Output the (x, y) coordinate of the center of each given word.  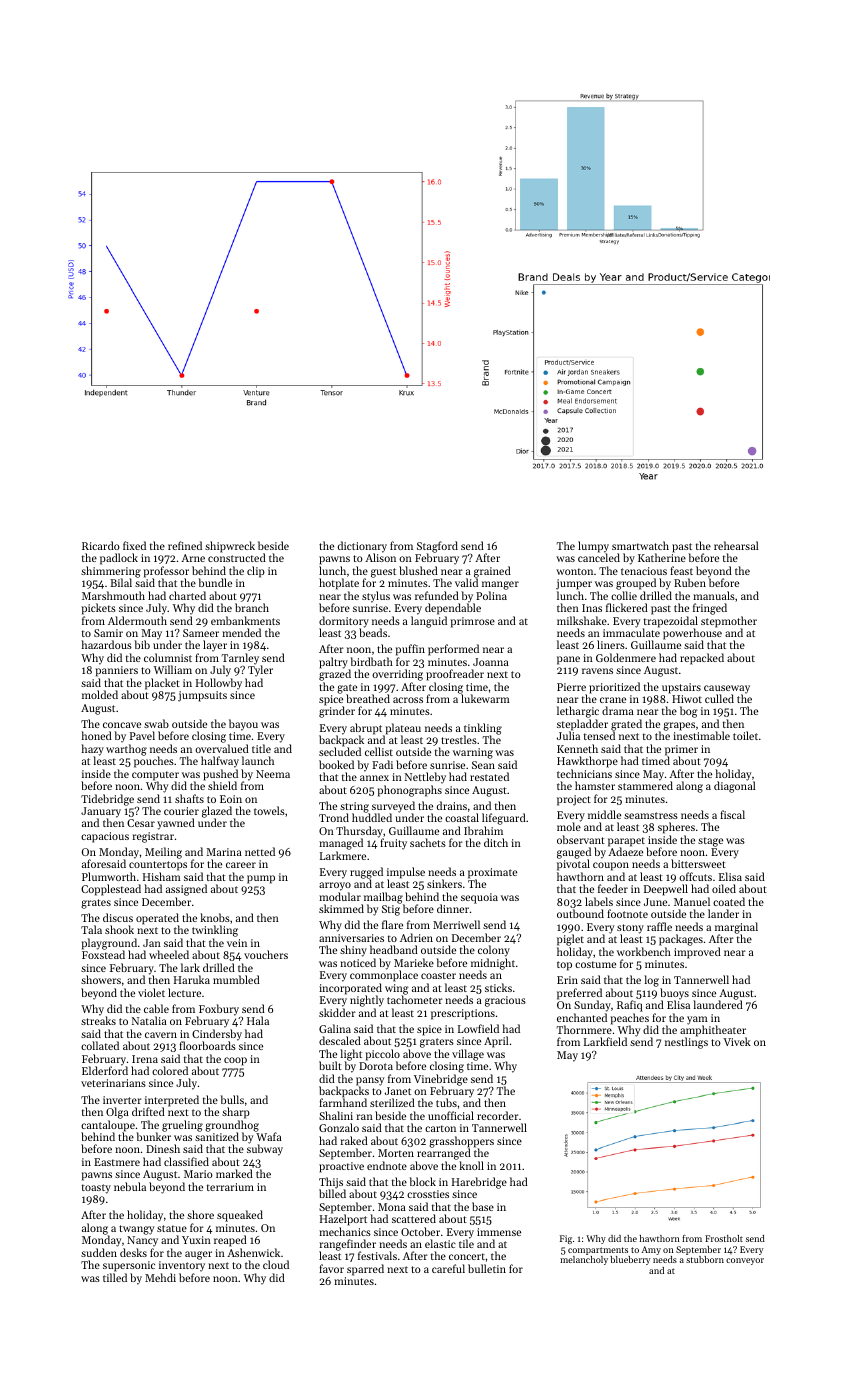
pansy (370, 1081)
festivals (377, 1255)
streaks (98, 1021)
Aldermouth (137, 620)
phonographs (410, 791)
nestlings (686, 1043)
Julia (568, 736)
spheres (676, 828)
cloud (276, 1264)
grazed (335, 675)
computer (155, 776)
